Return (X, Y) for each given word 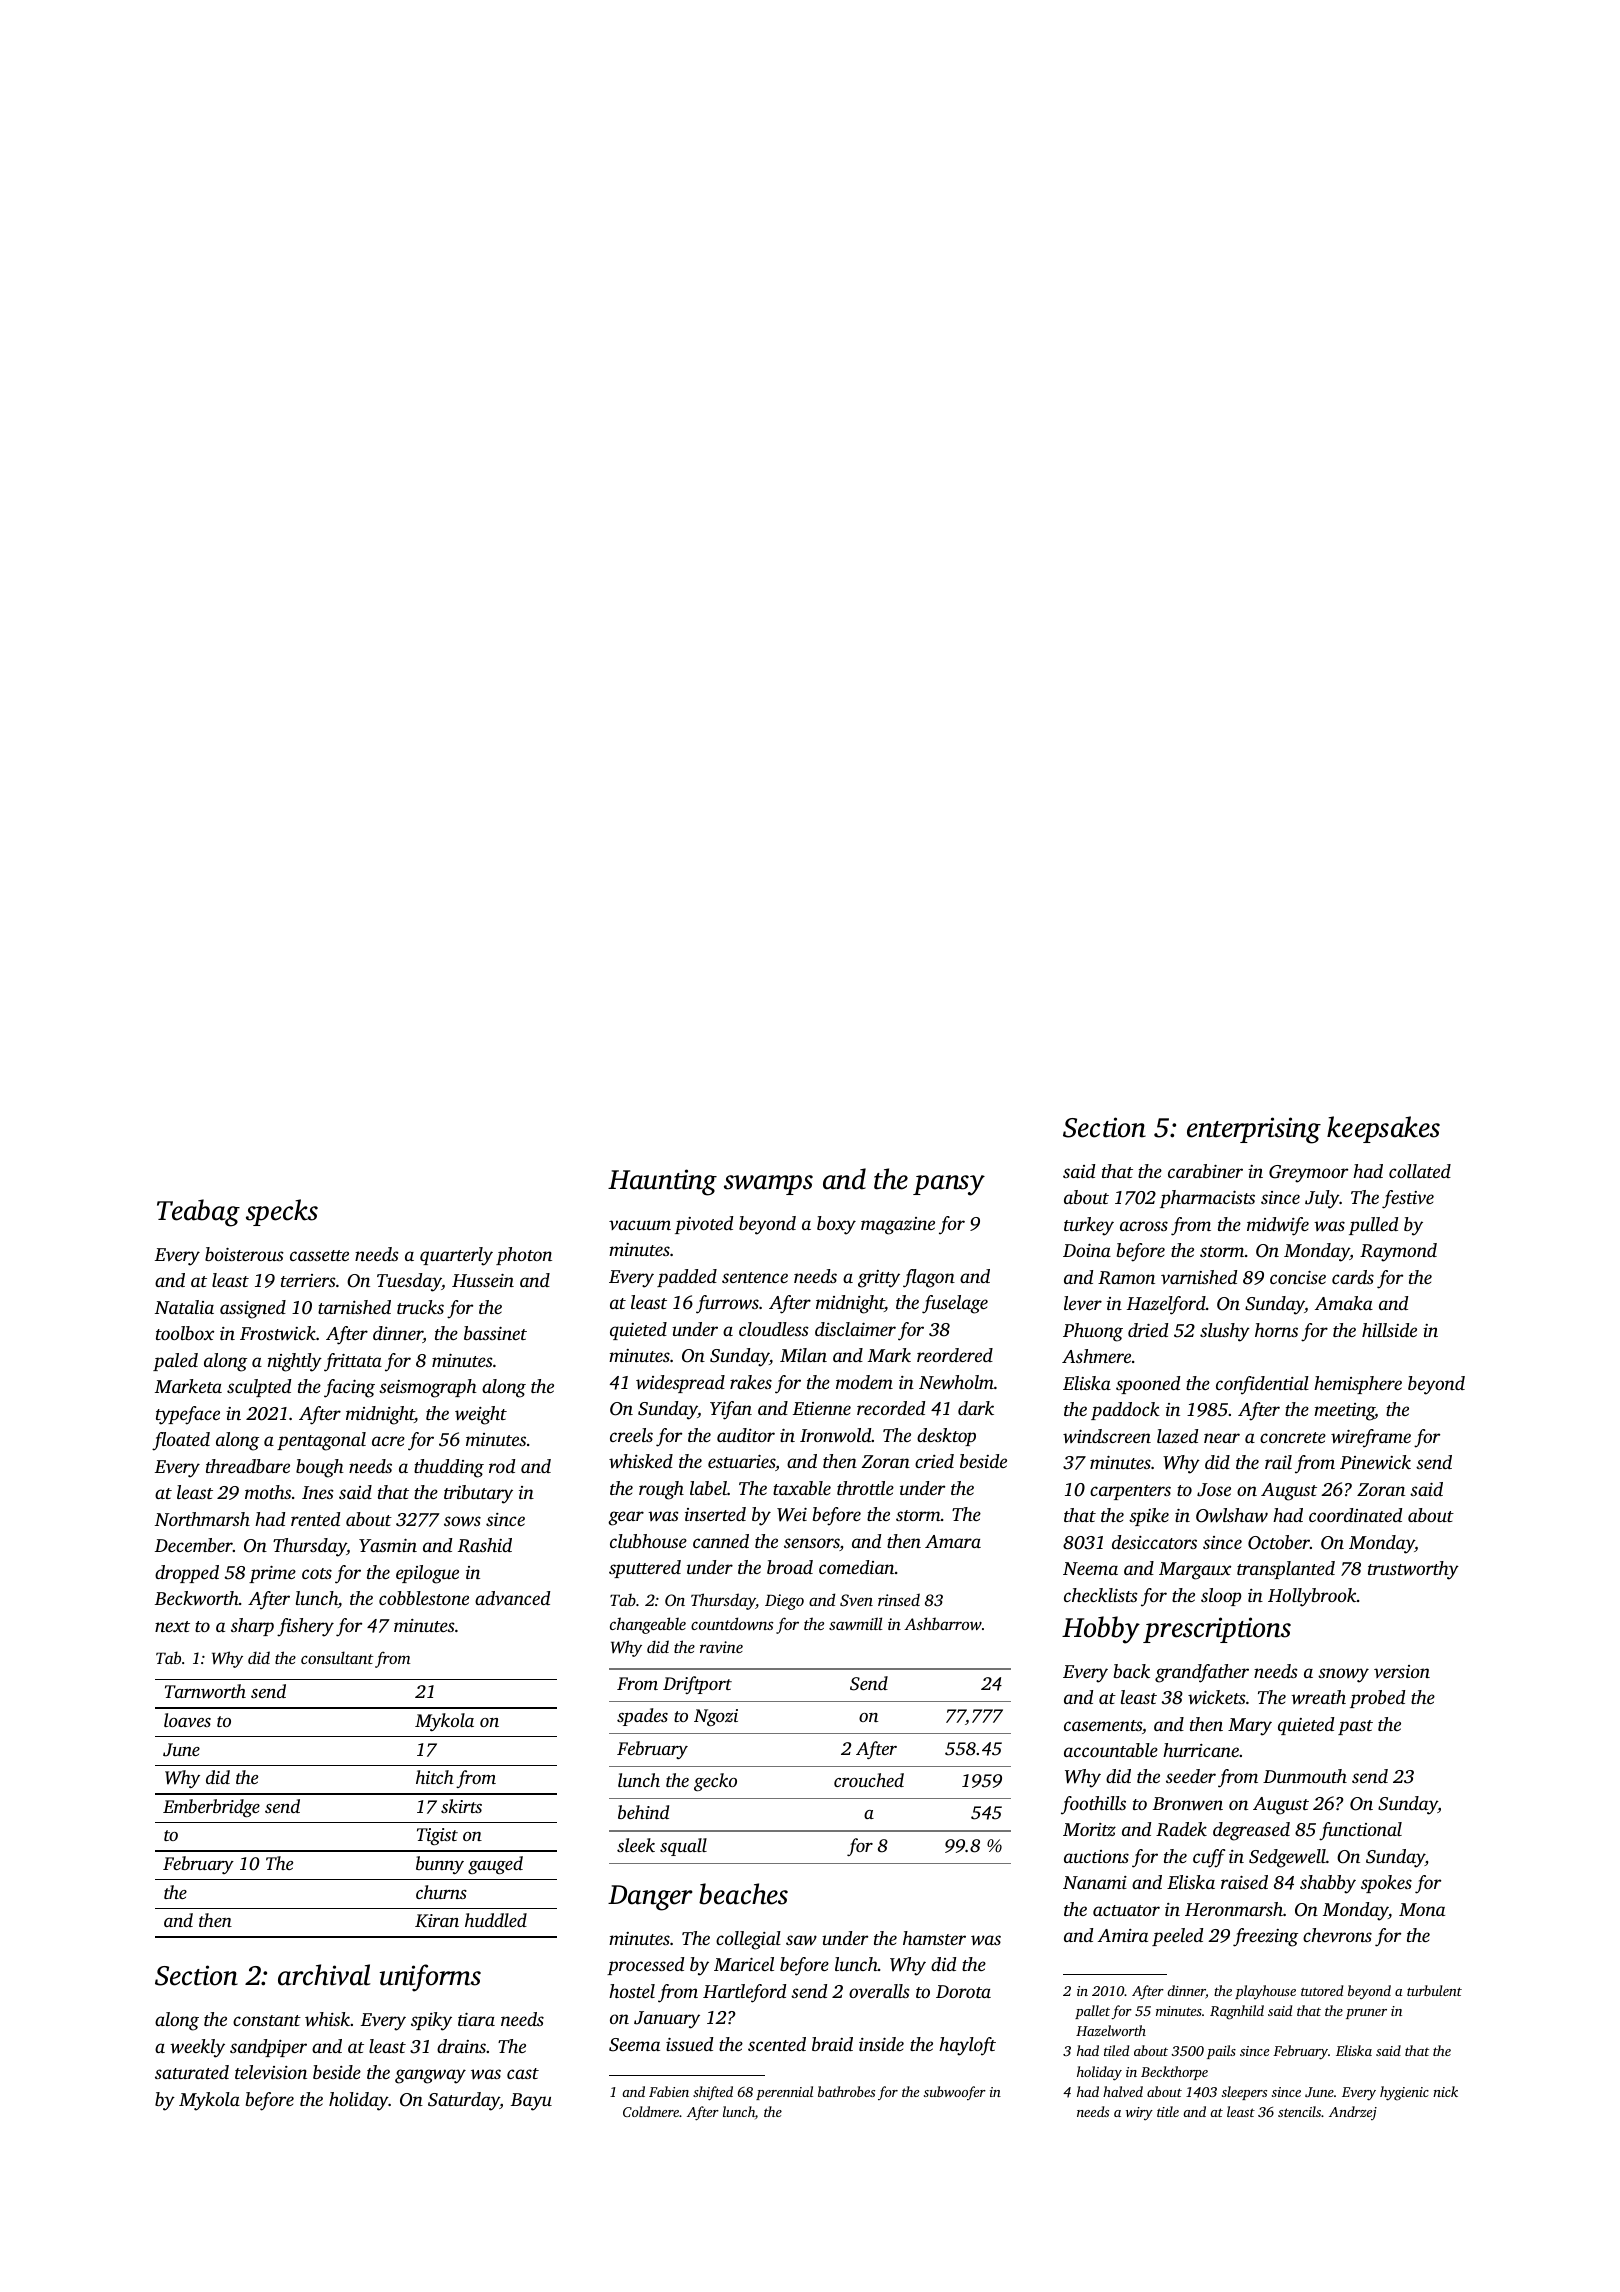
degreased (1251, 1831)
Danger (650, 1898)
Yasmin (388, 1545)
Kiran (437, 1921)
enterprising (1254, 1130)
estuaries (741, 1461)
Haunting (662, 1182)
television (271, 2072)
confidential (1262, 1385)
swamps (768, 1185)
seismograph (428, 1388)
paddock (1125, 1411)
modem (864, 1382)
